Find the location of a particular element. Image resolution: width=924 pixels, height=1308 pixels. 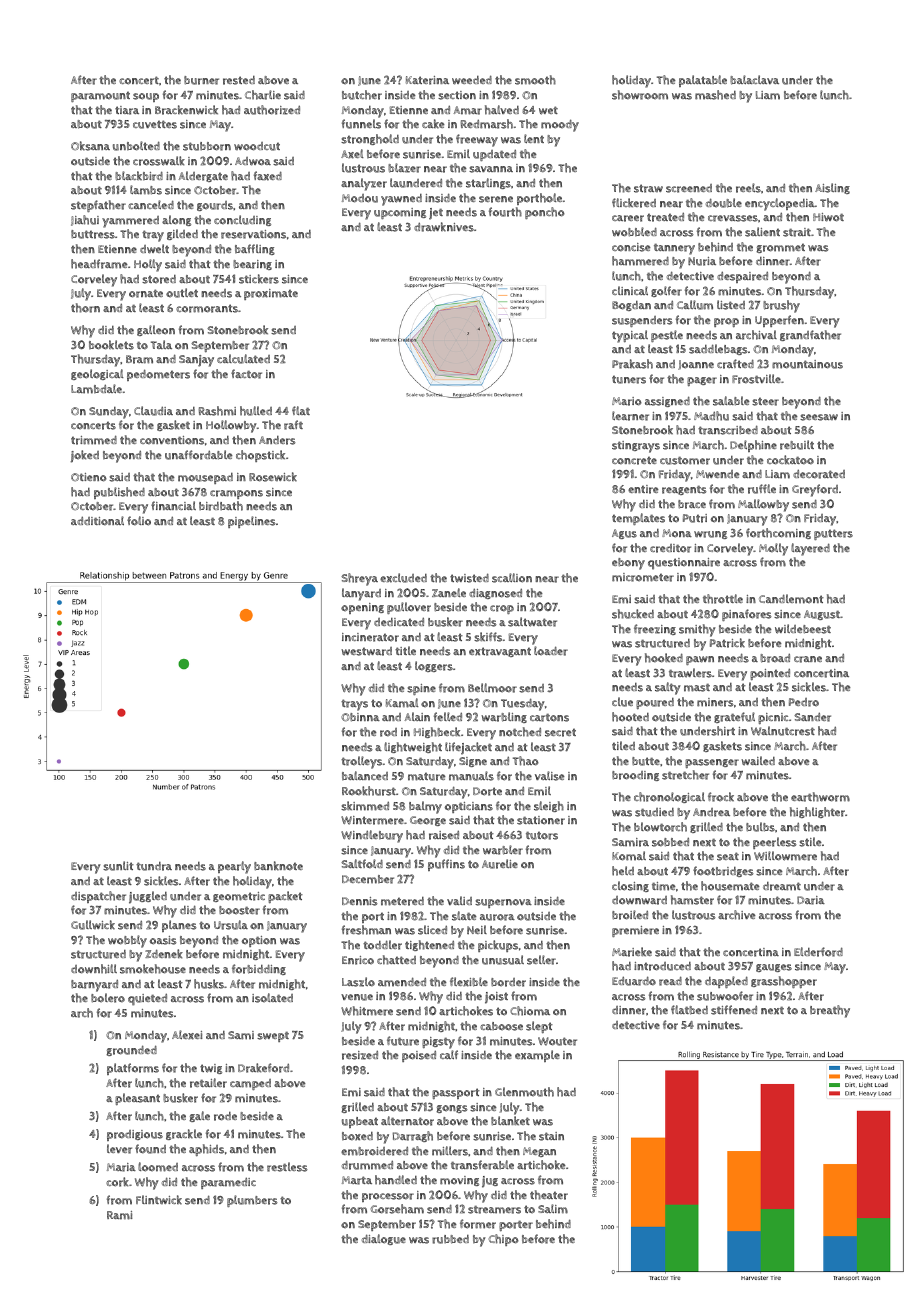

unbolted is located at coordinates (136, 146).
